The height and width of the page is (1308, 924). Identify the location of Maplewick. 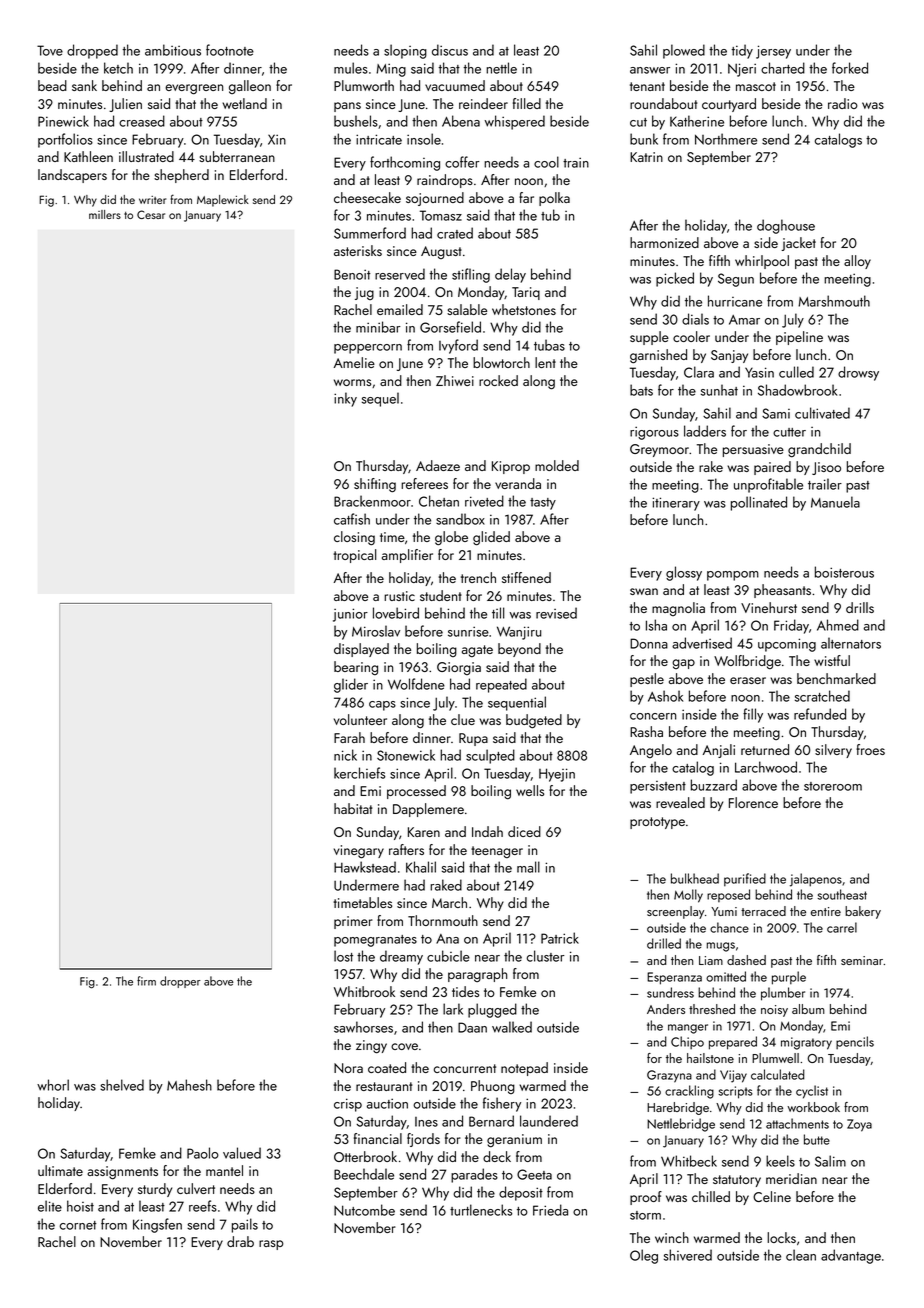
(223, 201).
